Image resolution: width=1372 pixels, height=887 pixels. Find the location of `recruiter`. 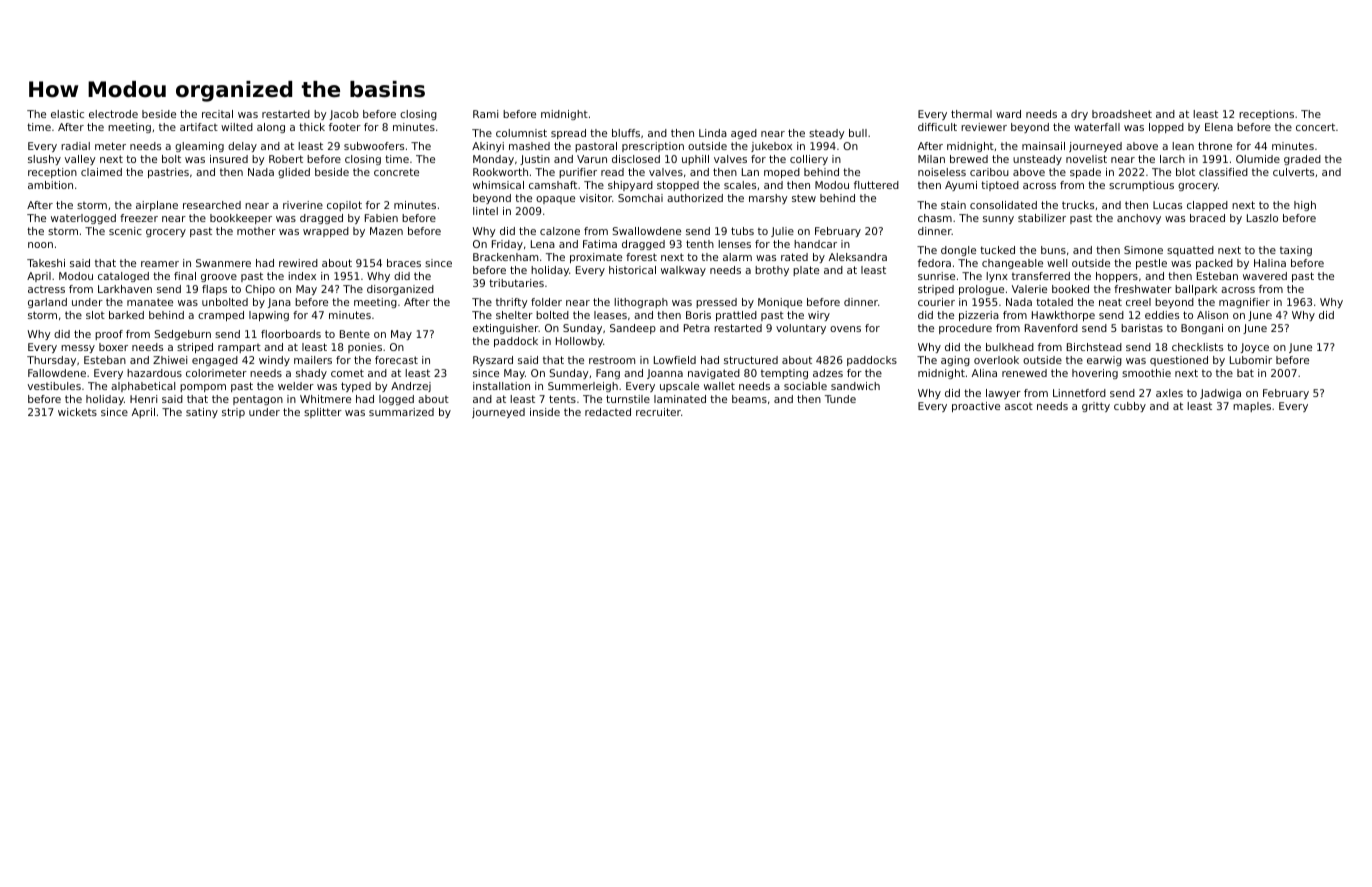

recruiter is located at coordinates (658, 412).
